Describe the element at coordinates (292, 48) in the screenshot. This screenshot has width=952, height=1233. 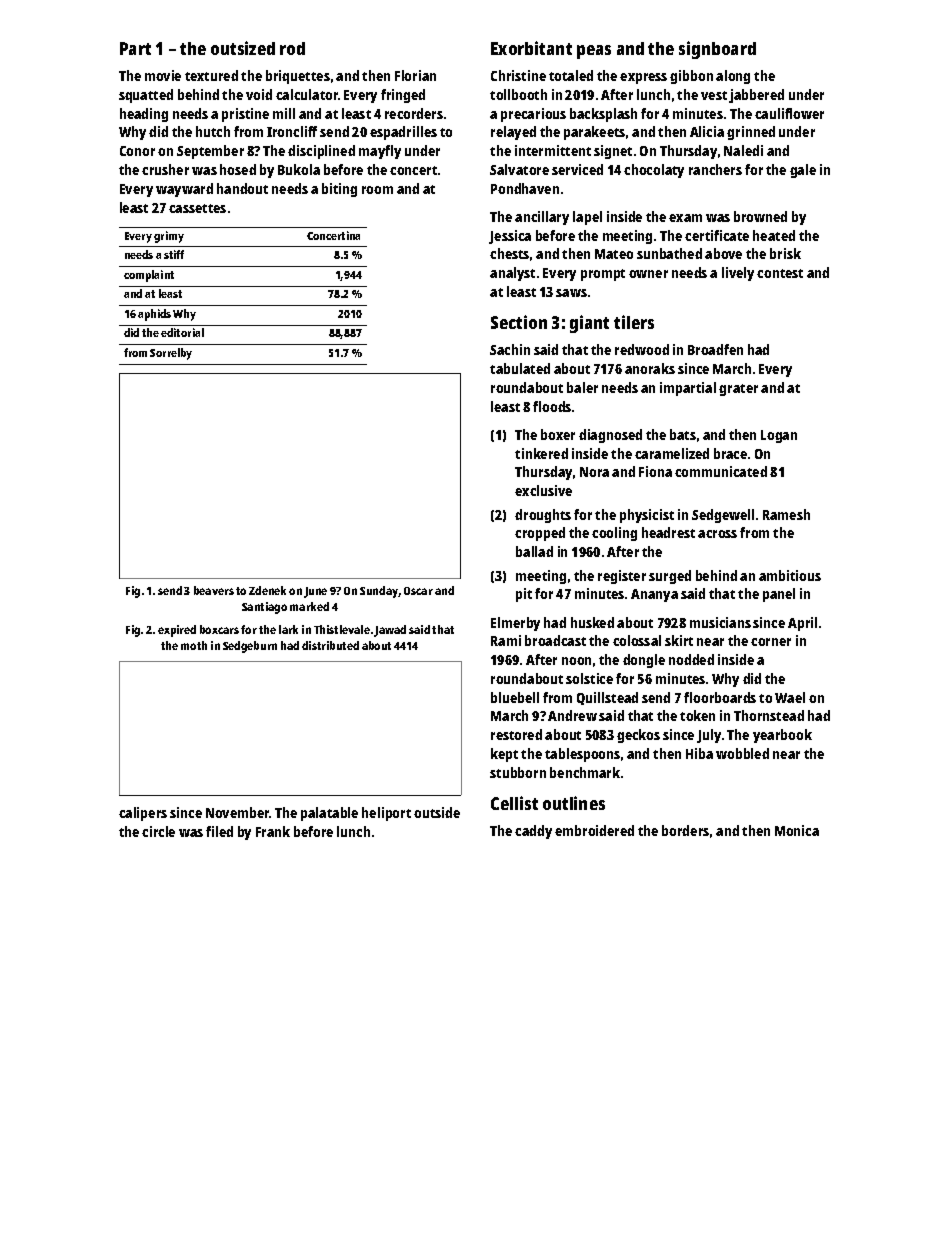
I see `rod` at that location.
